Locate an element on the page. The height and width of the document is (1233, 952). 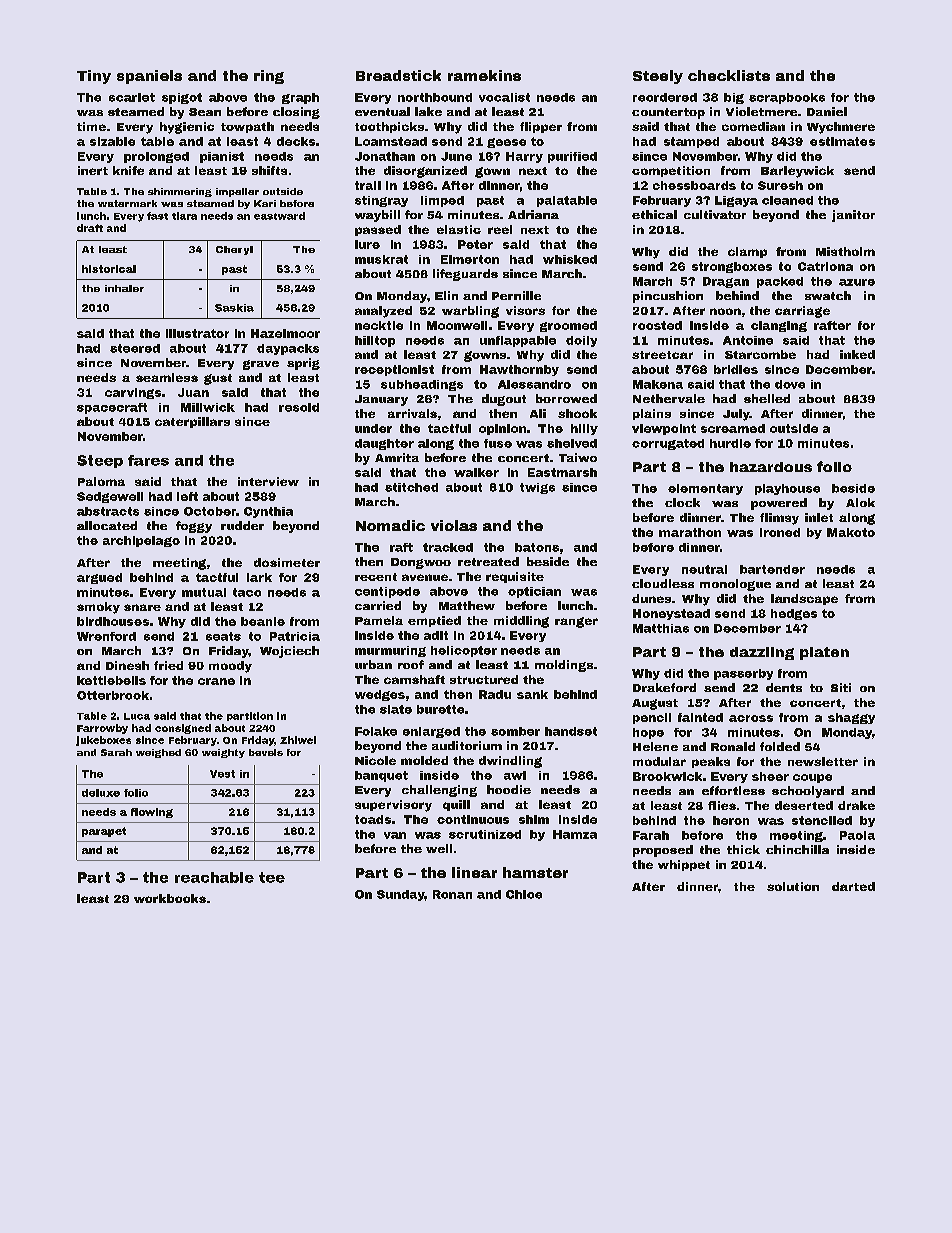
Starcombe is located at coordinates (760, 354).
